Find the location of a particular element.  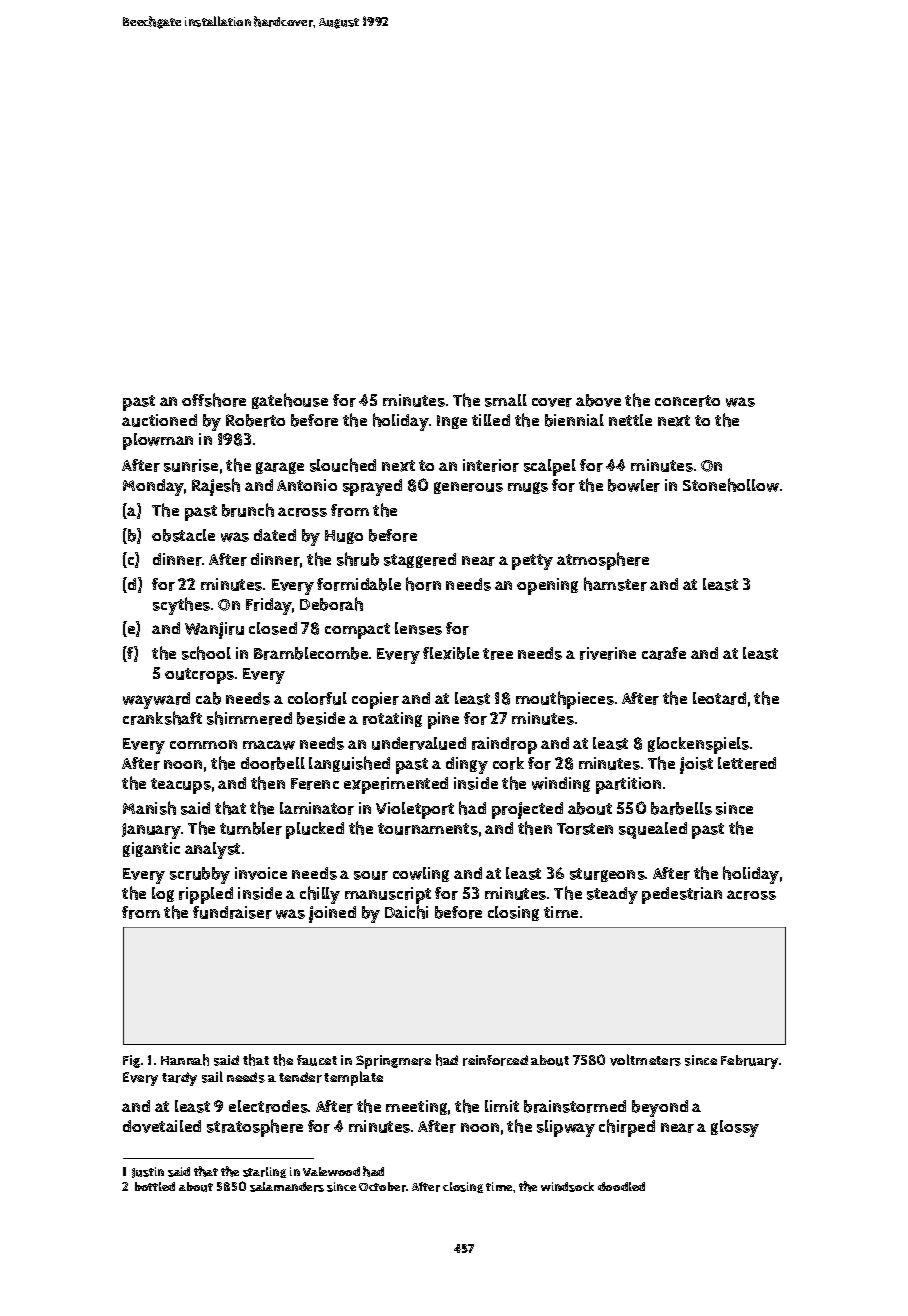

doodled is located at coordinates (621, 1186).
